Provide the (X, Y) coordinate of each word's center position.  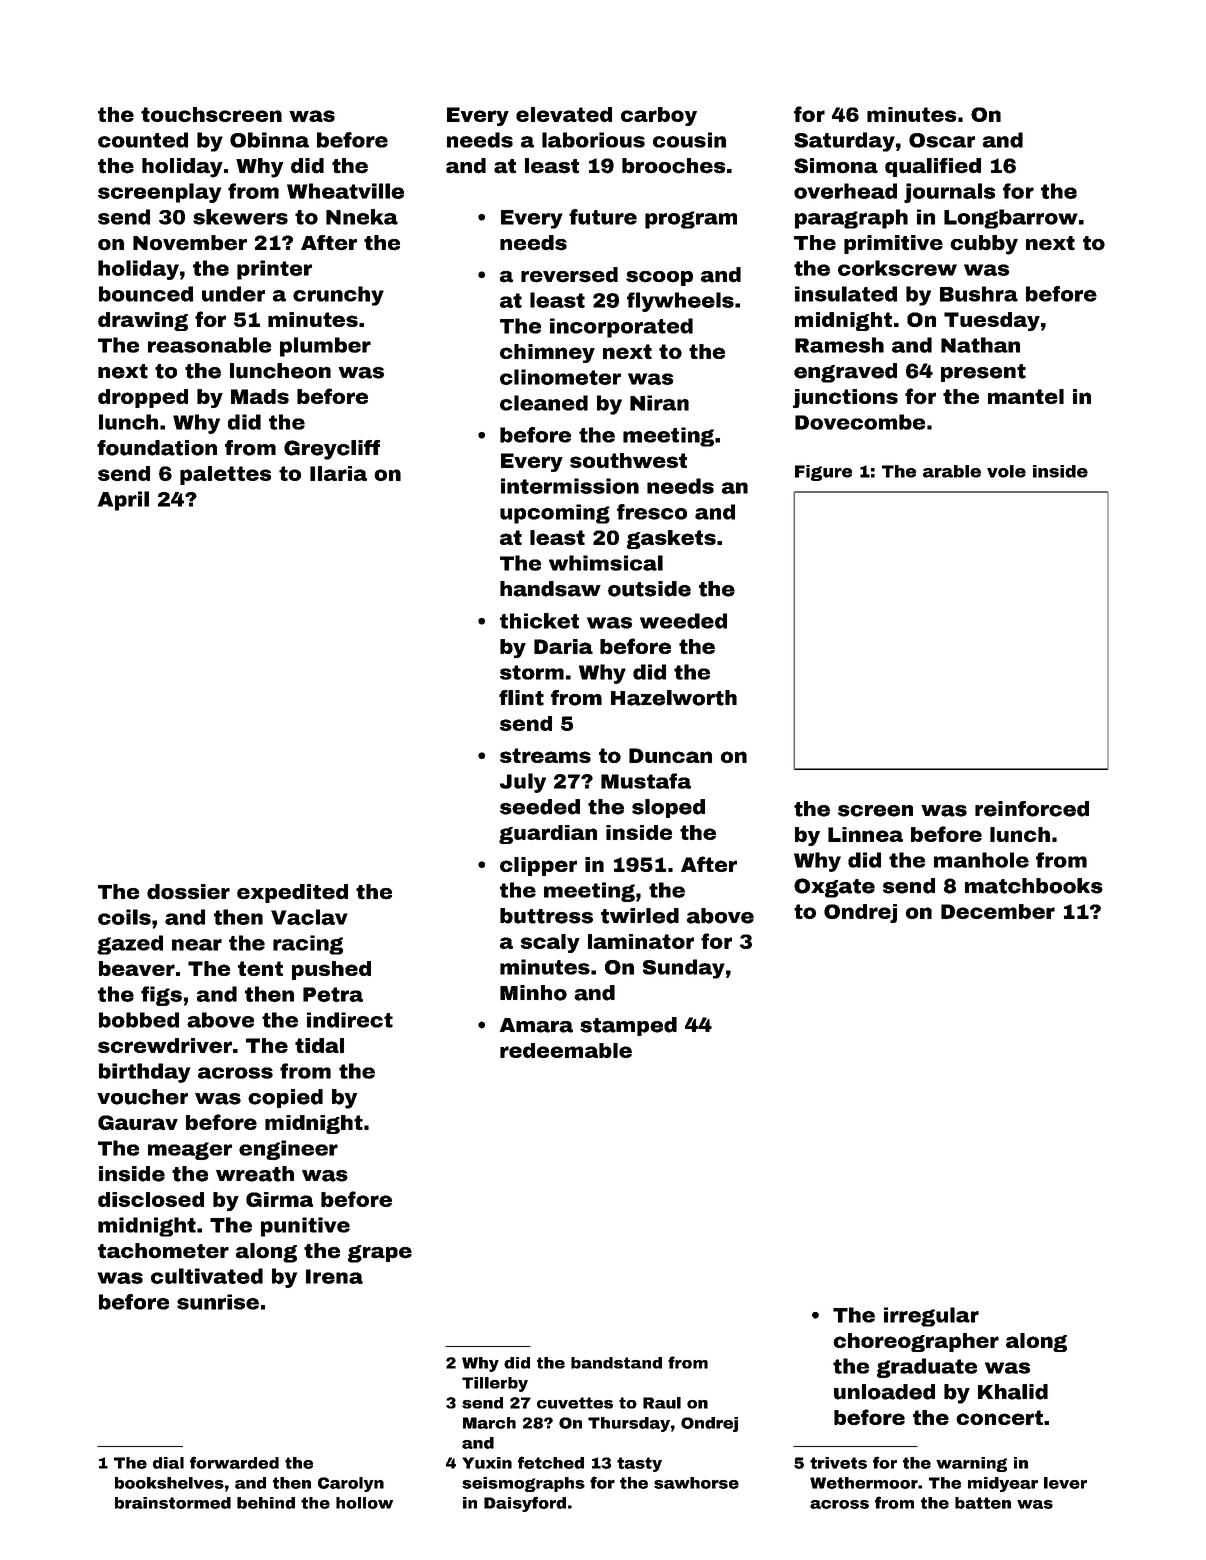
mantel (1026, 396)
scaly (550, 943)
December (998, 911)
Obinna (269, 140)
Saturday (844, 142)
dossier (188, 892)
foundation (157, 448)
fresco (652, 512)
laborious (593, 140)
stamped (628, 1026)
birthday (145, 1073)
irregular (931, 1317)
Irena (334, 1276)
